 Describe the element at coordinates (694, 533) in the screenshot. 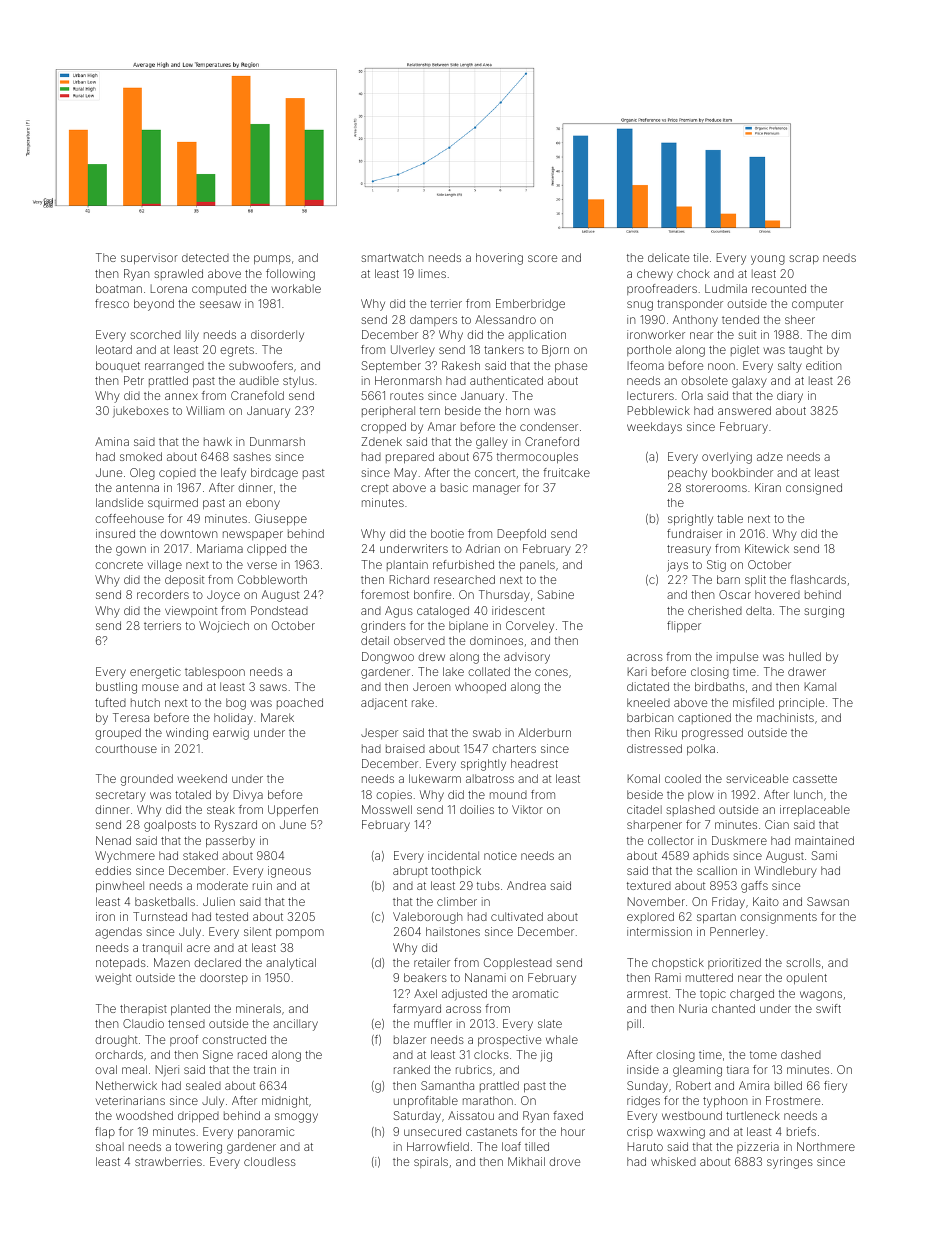

I see `fundraiser` at that location.
